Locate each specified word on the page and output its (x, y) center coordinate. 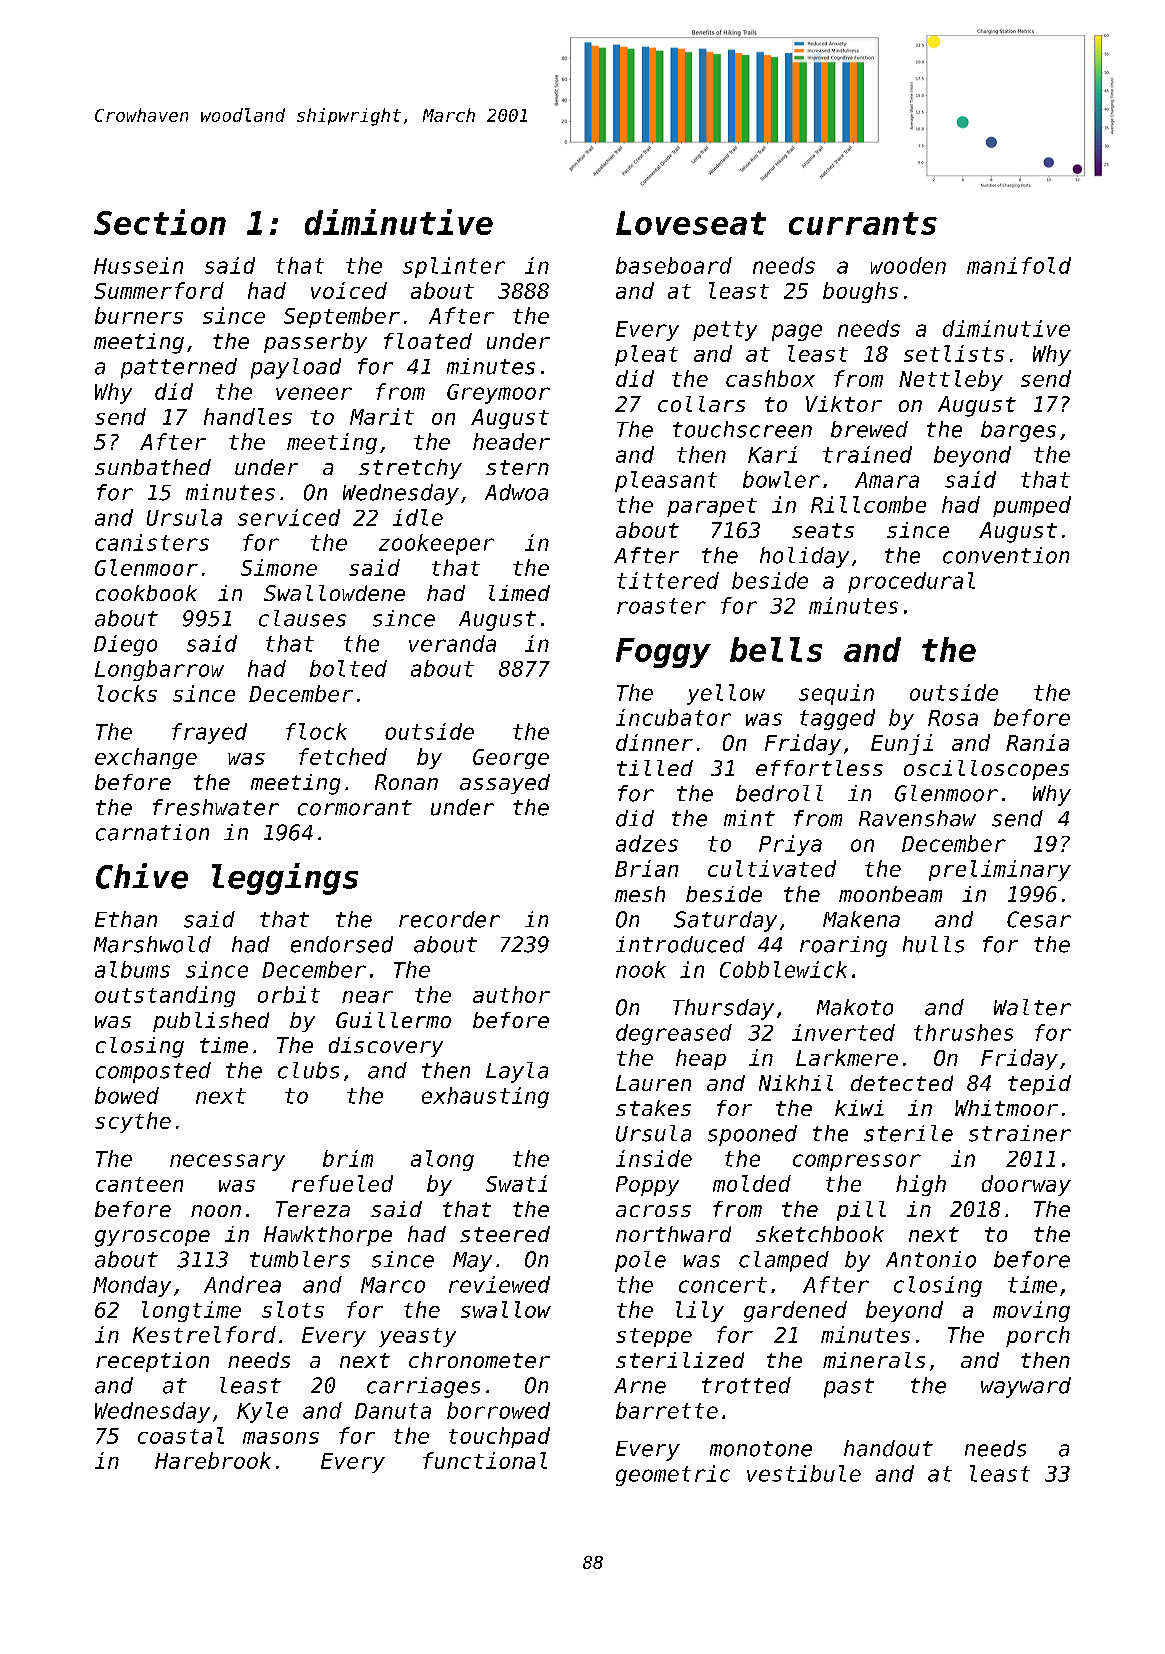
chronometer (479, 1360)
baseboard (674, 265)
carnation (152, 832)
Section (160, 222)
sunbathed (153, 467)
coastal (181, 1435)
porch (1038, 1336)
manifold (1019, 265)
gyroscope (152, 1238)
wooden (908, 265)
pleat (646, 355)
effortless (819, 768)
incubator (673, 717)
